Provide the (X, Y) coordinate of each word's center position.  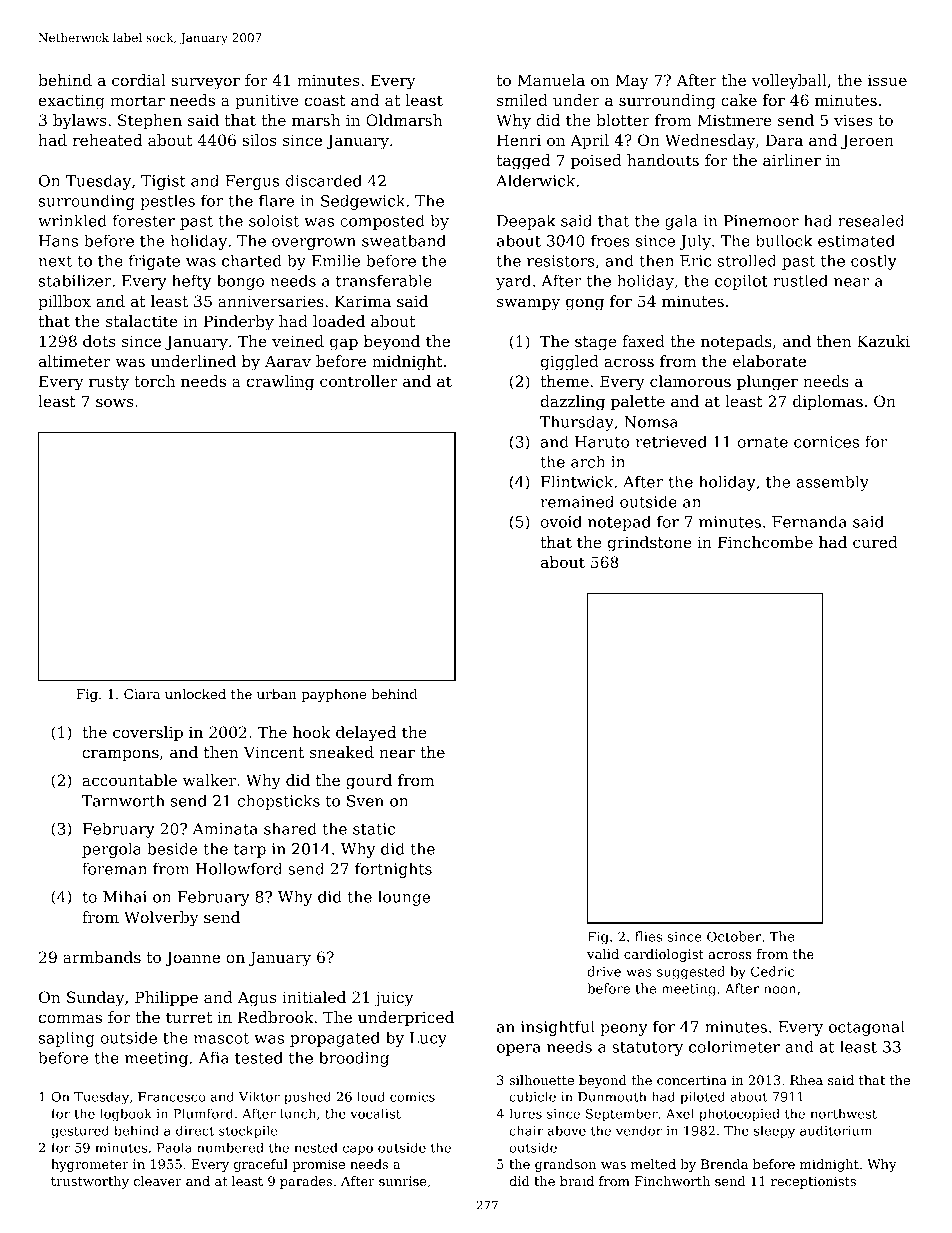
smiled (522, 100)
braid (577, 1181)
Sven (365, 801)
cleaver (158, 1181)
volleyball (789, 82)
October (734, 936)
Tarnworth (123, 800)
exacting (72, 102)
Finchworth (672, 1181)
